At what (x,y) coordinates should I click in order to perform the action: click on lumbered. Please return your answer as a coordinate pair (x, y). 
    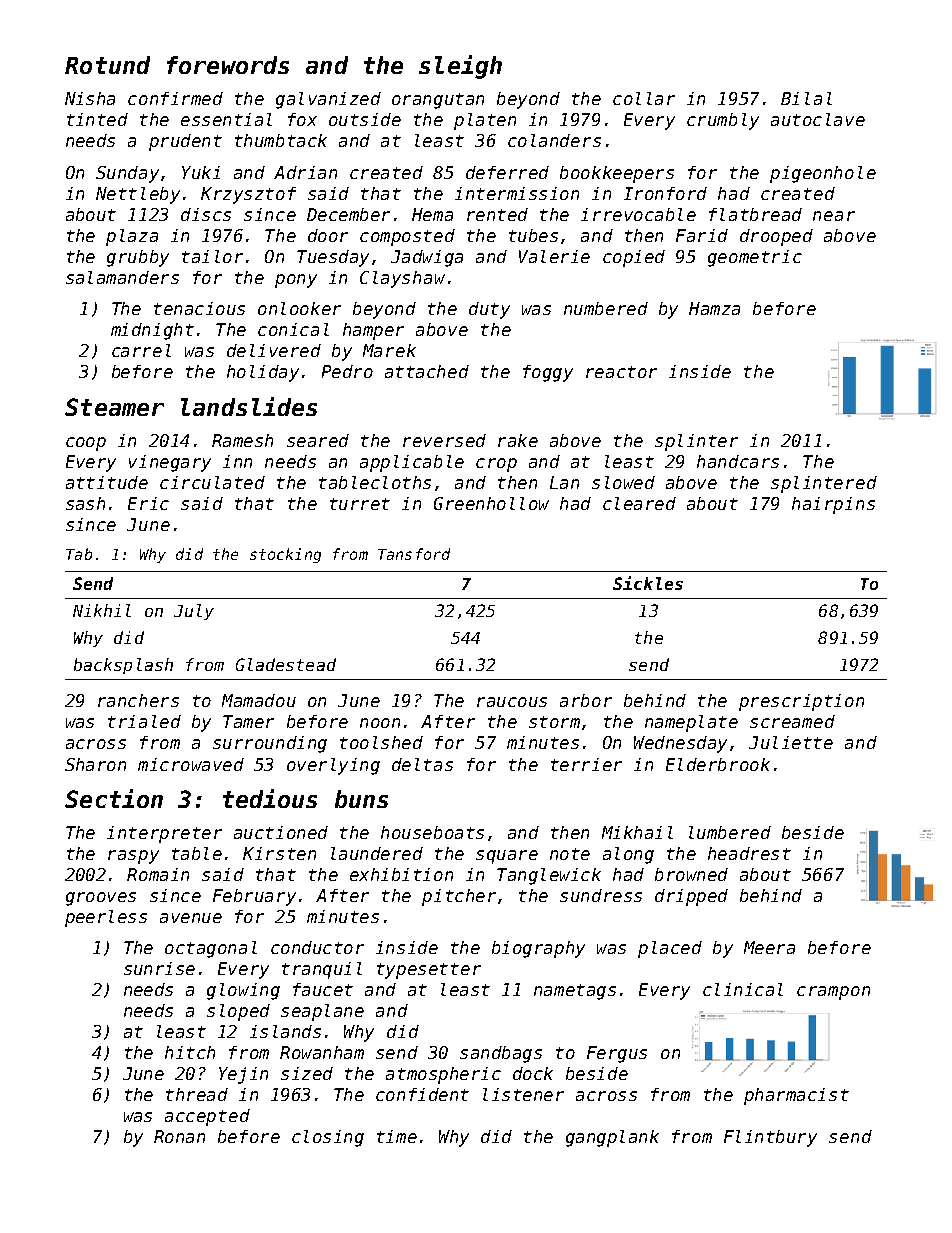
    Looking at the image, I should click on (730, 832).
